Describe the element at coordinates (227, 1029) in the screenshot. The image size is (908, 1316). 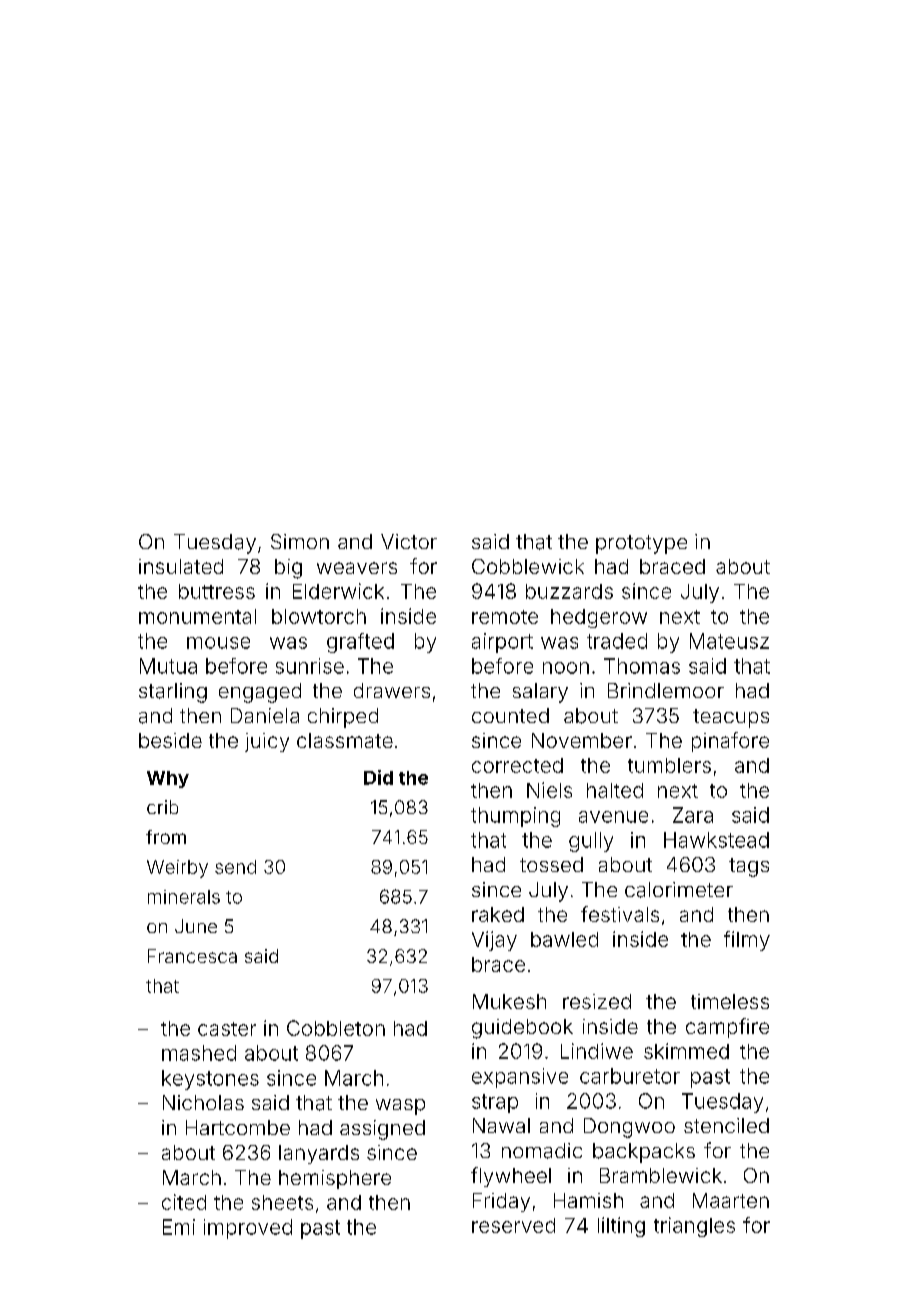
I see `caster` at that location.
